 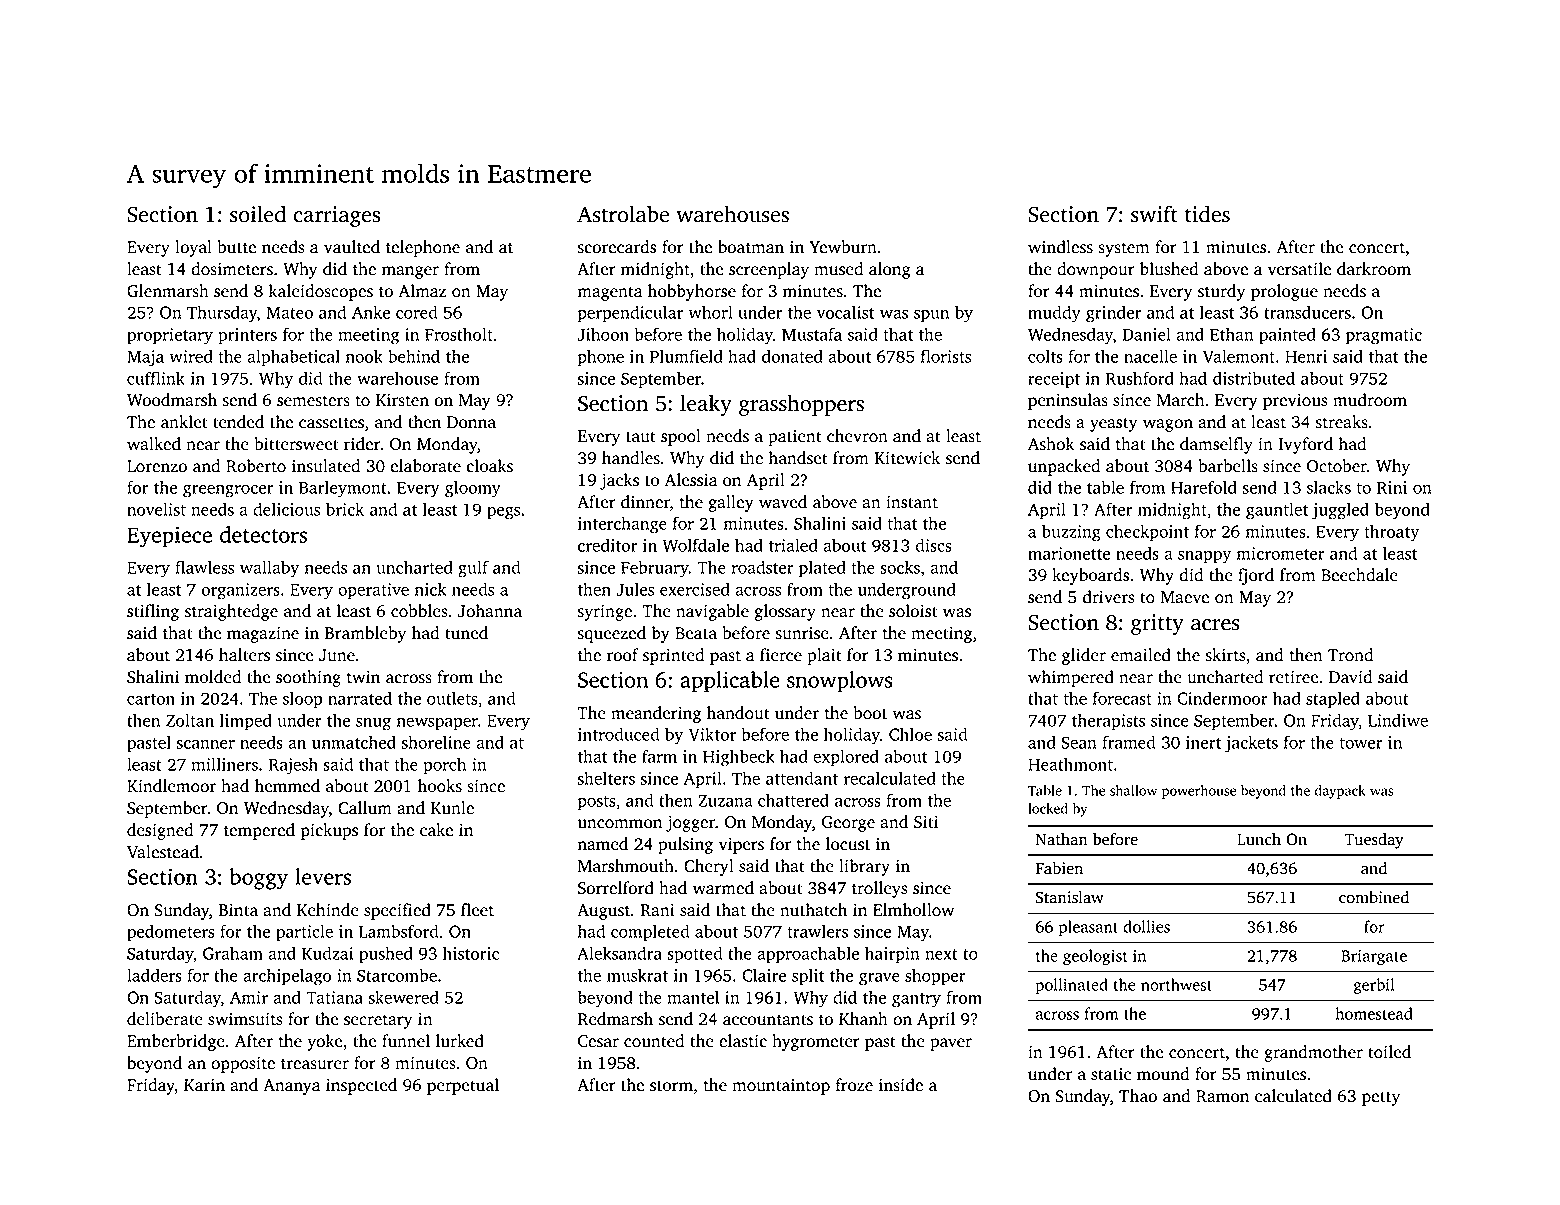 I want to click on combined, so click(x=1374, y=897).
